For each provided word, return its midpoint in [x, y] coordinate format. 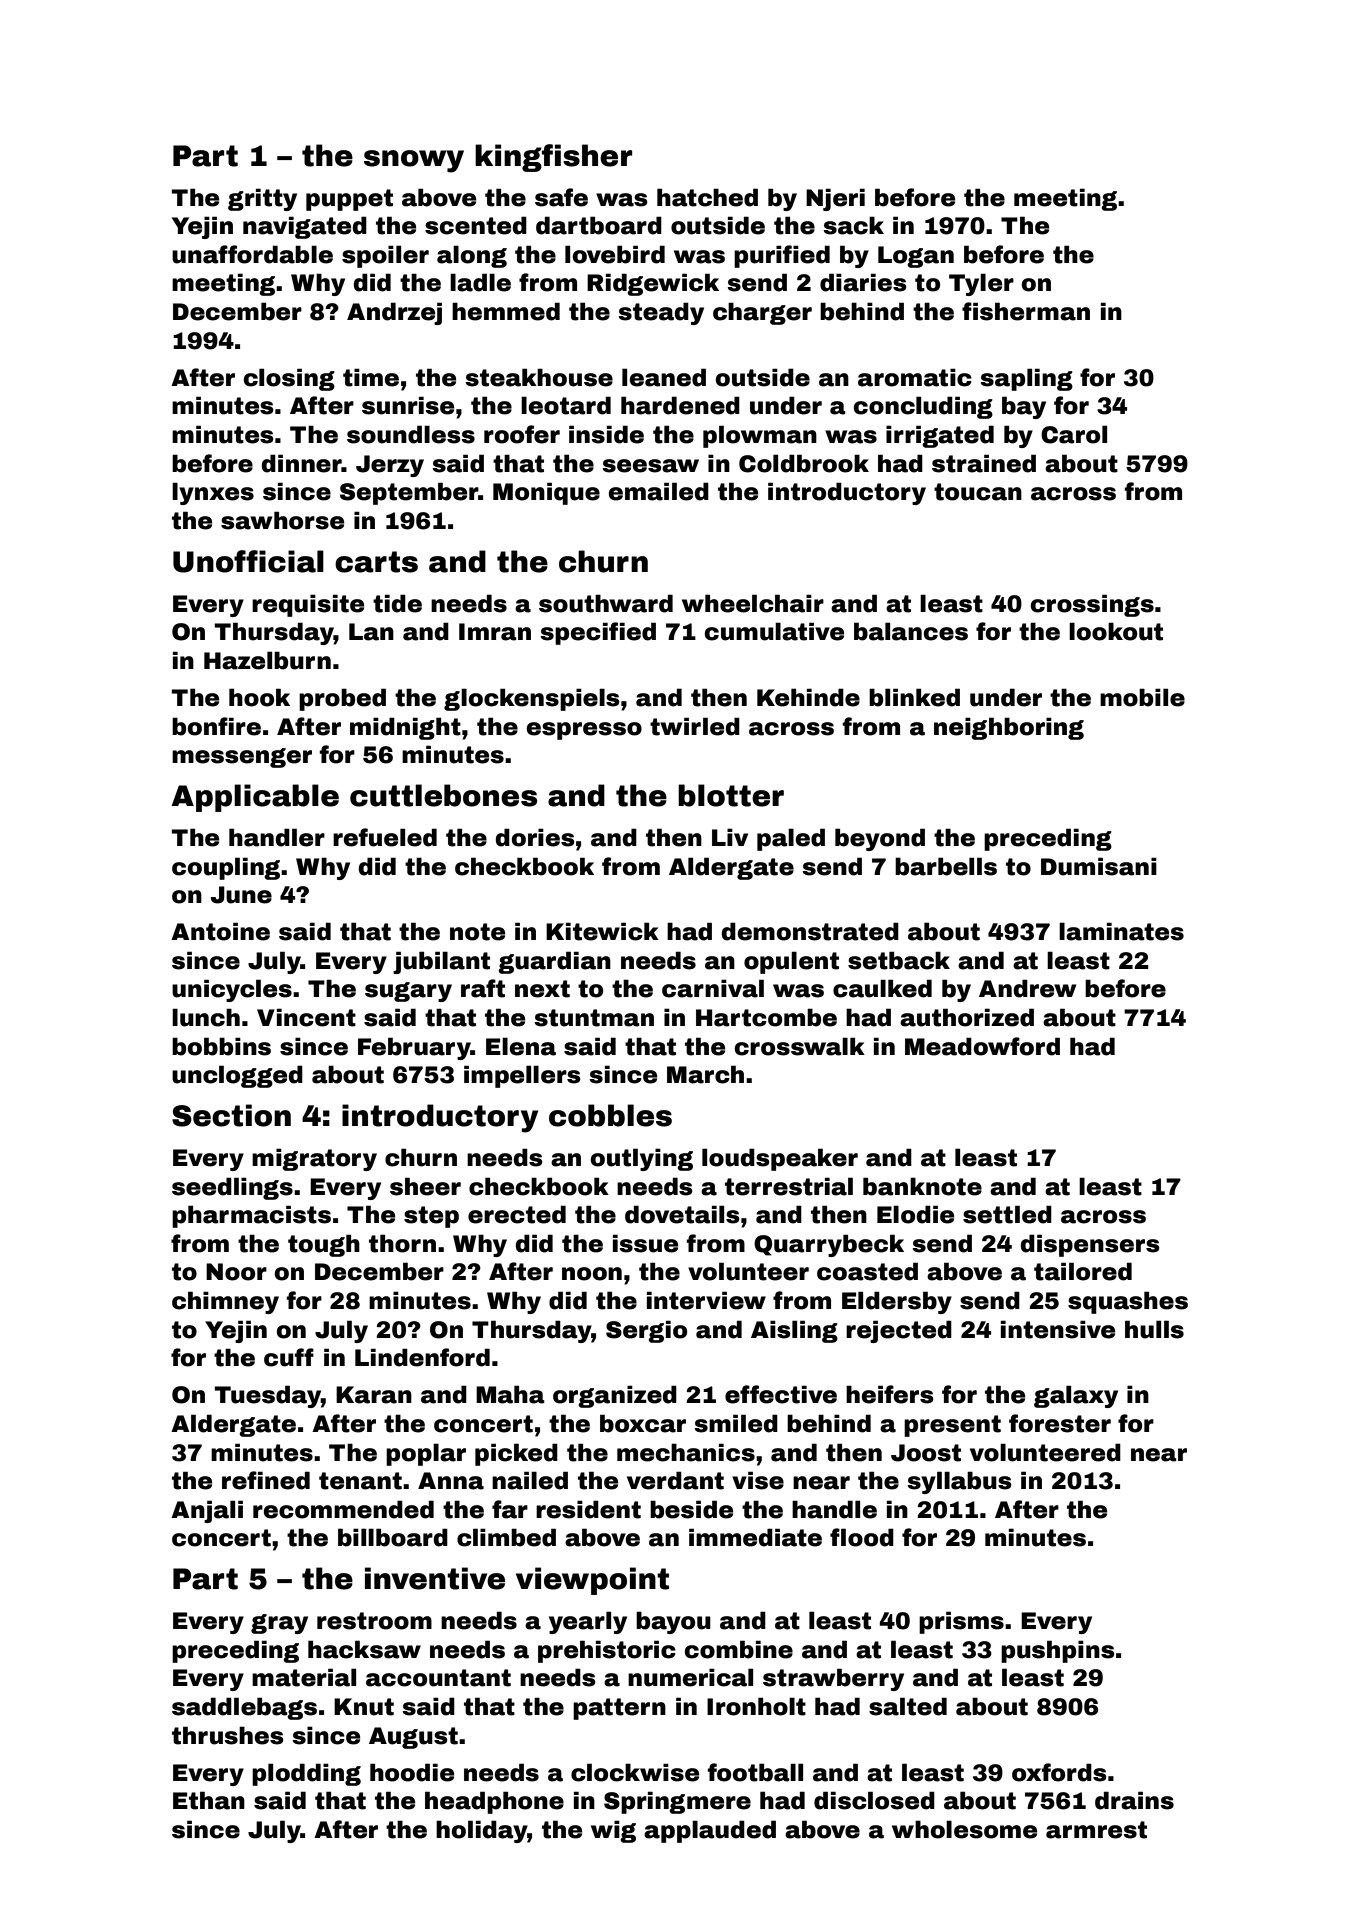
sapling [1026, 379]
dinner [302, 463]
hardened [680, 405]
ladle [480, 282]
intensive [1058, 1329]
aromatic [915, 377]
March [705, 1074]
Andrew [1027, 988]
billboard [393, 1537]
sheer [425, 1186]
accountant [438, 1678]
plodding [306, 1774]
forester [1060, 1423]
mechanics [686, 1452]
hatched [707, 197]
